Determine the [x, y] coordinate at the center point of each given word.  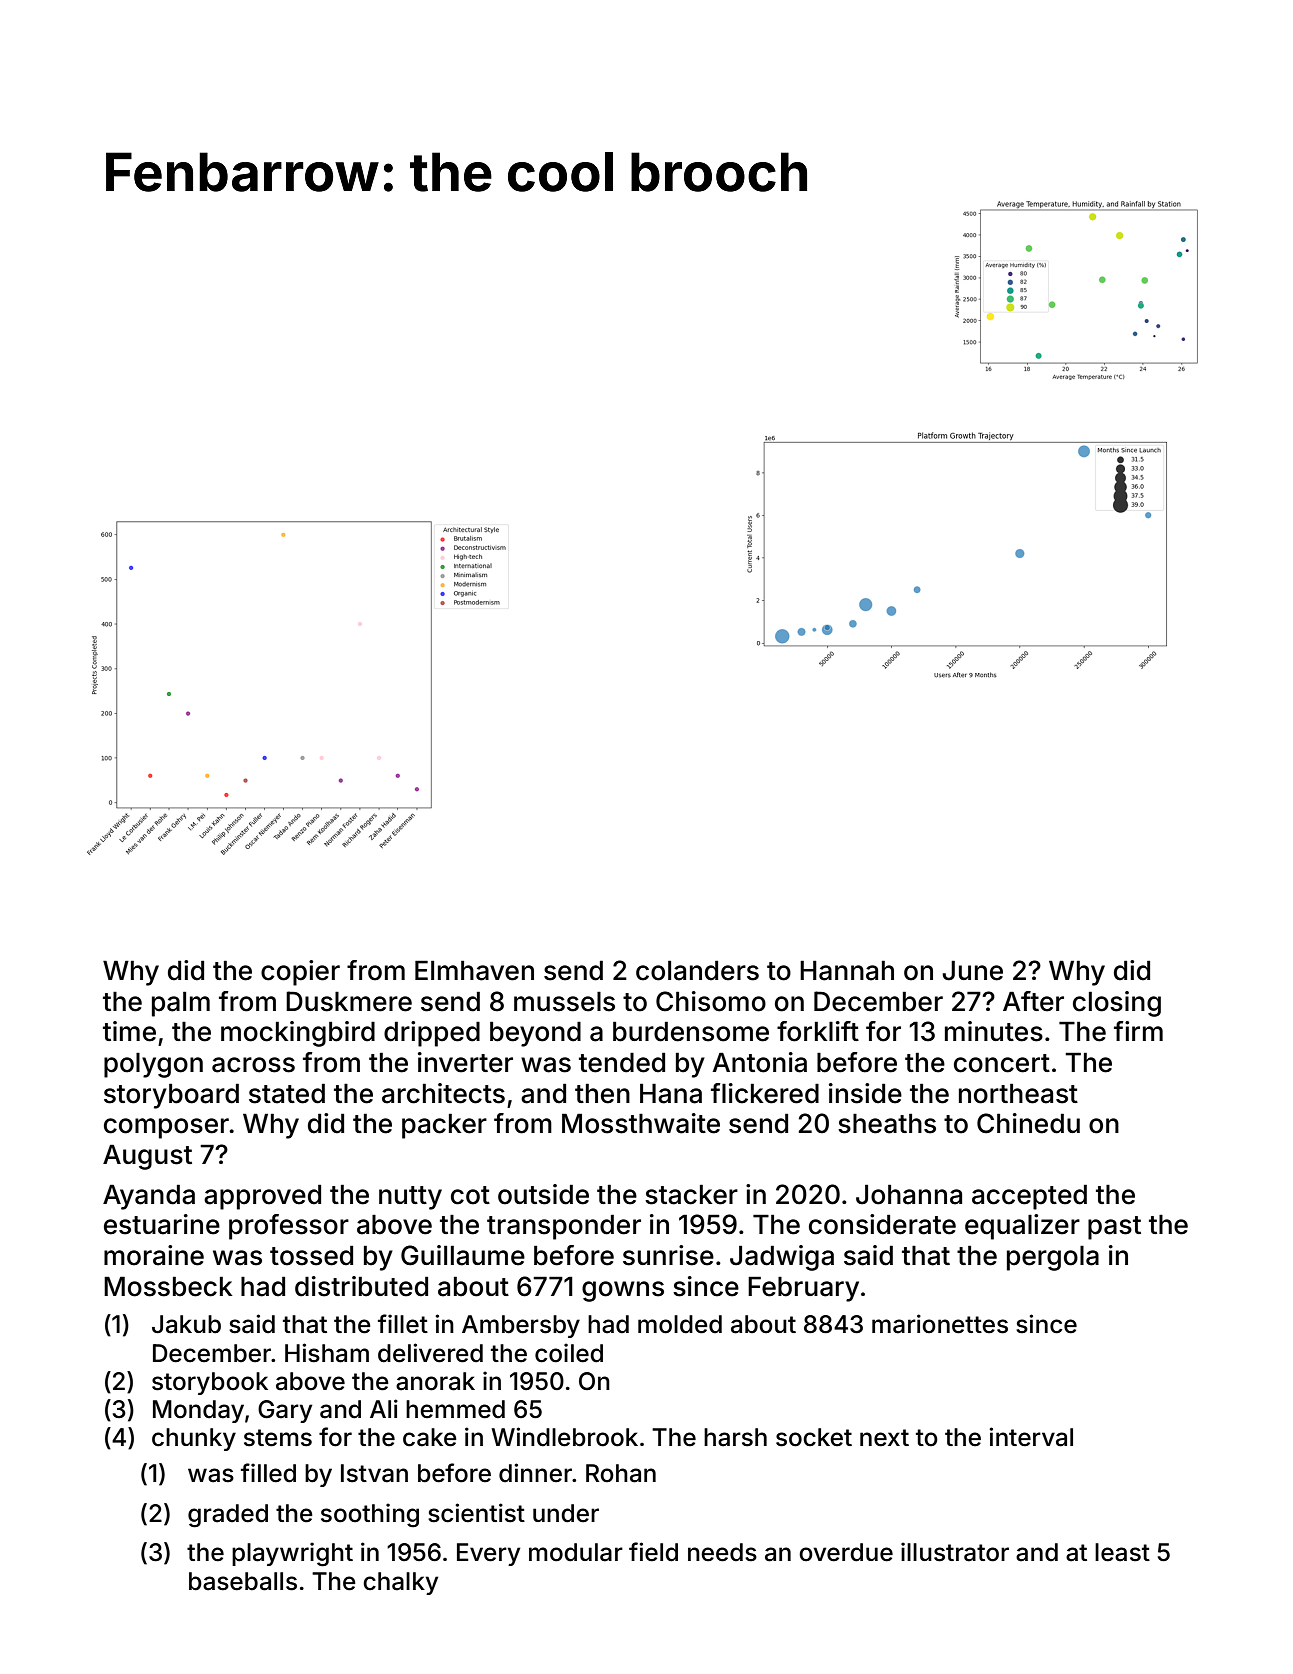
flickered [765, 1093]
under [566, 1513]
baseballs [243, 1581]
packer [444, 1126]
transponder [564, 1227]
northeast [1018, 1093]
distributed [361, 1286]
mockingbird [298, 1034]
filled [268, 1473]
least [1122, 1552]
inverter [465, 1062]
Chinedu [1028, 1123]
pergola [1053, 1258]
